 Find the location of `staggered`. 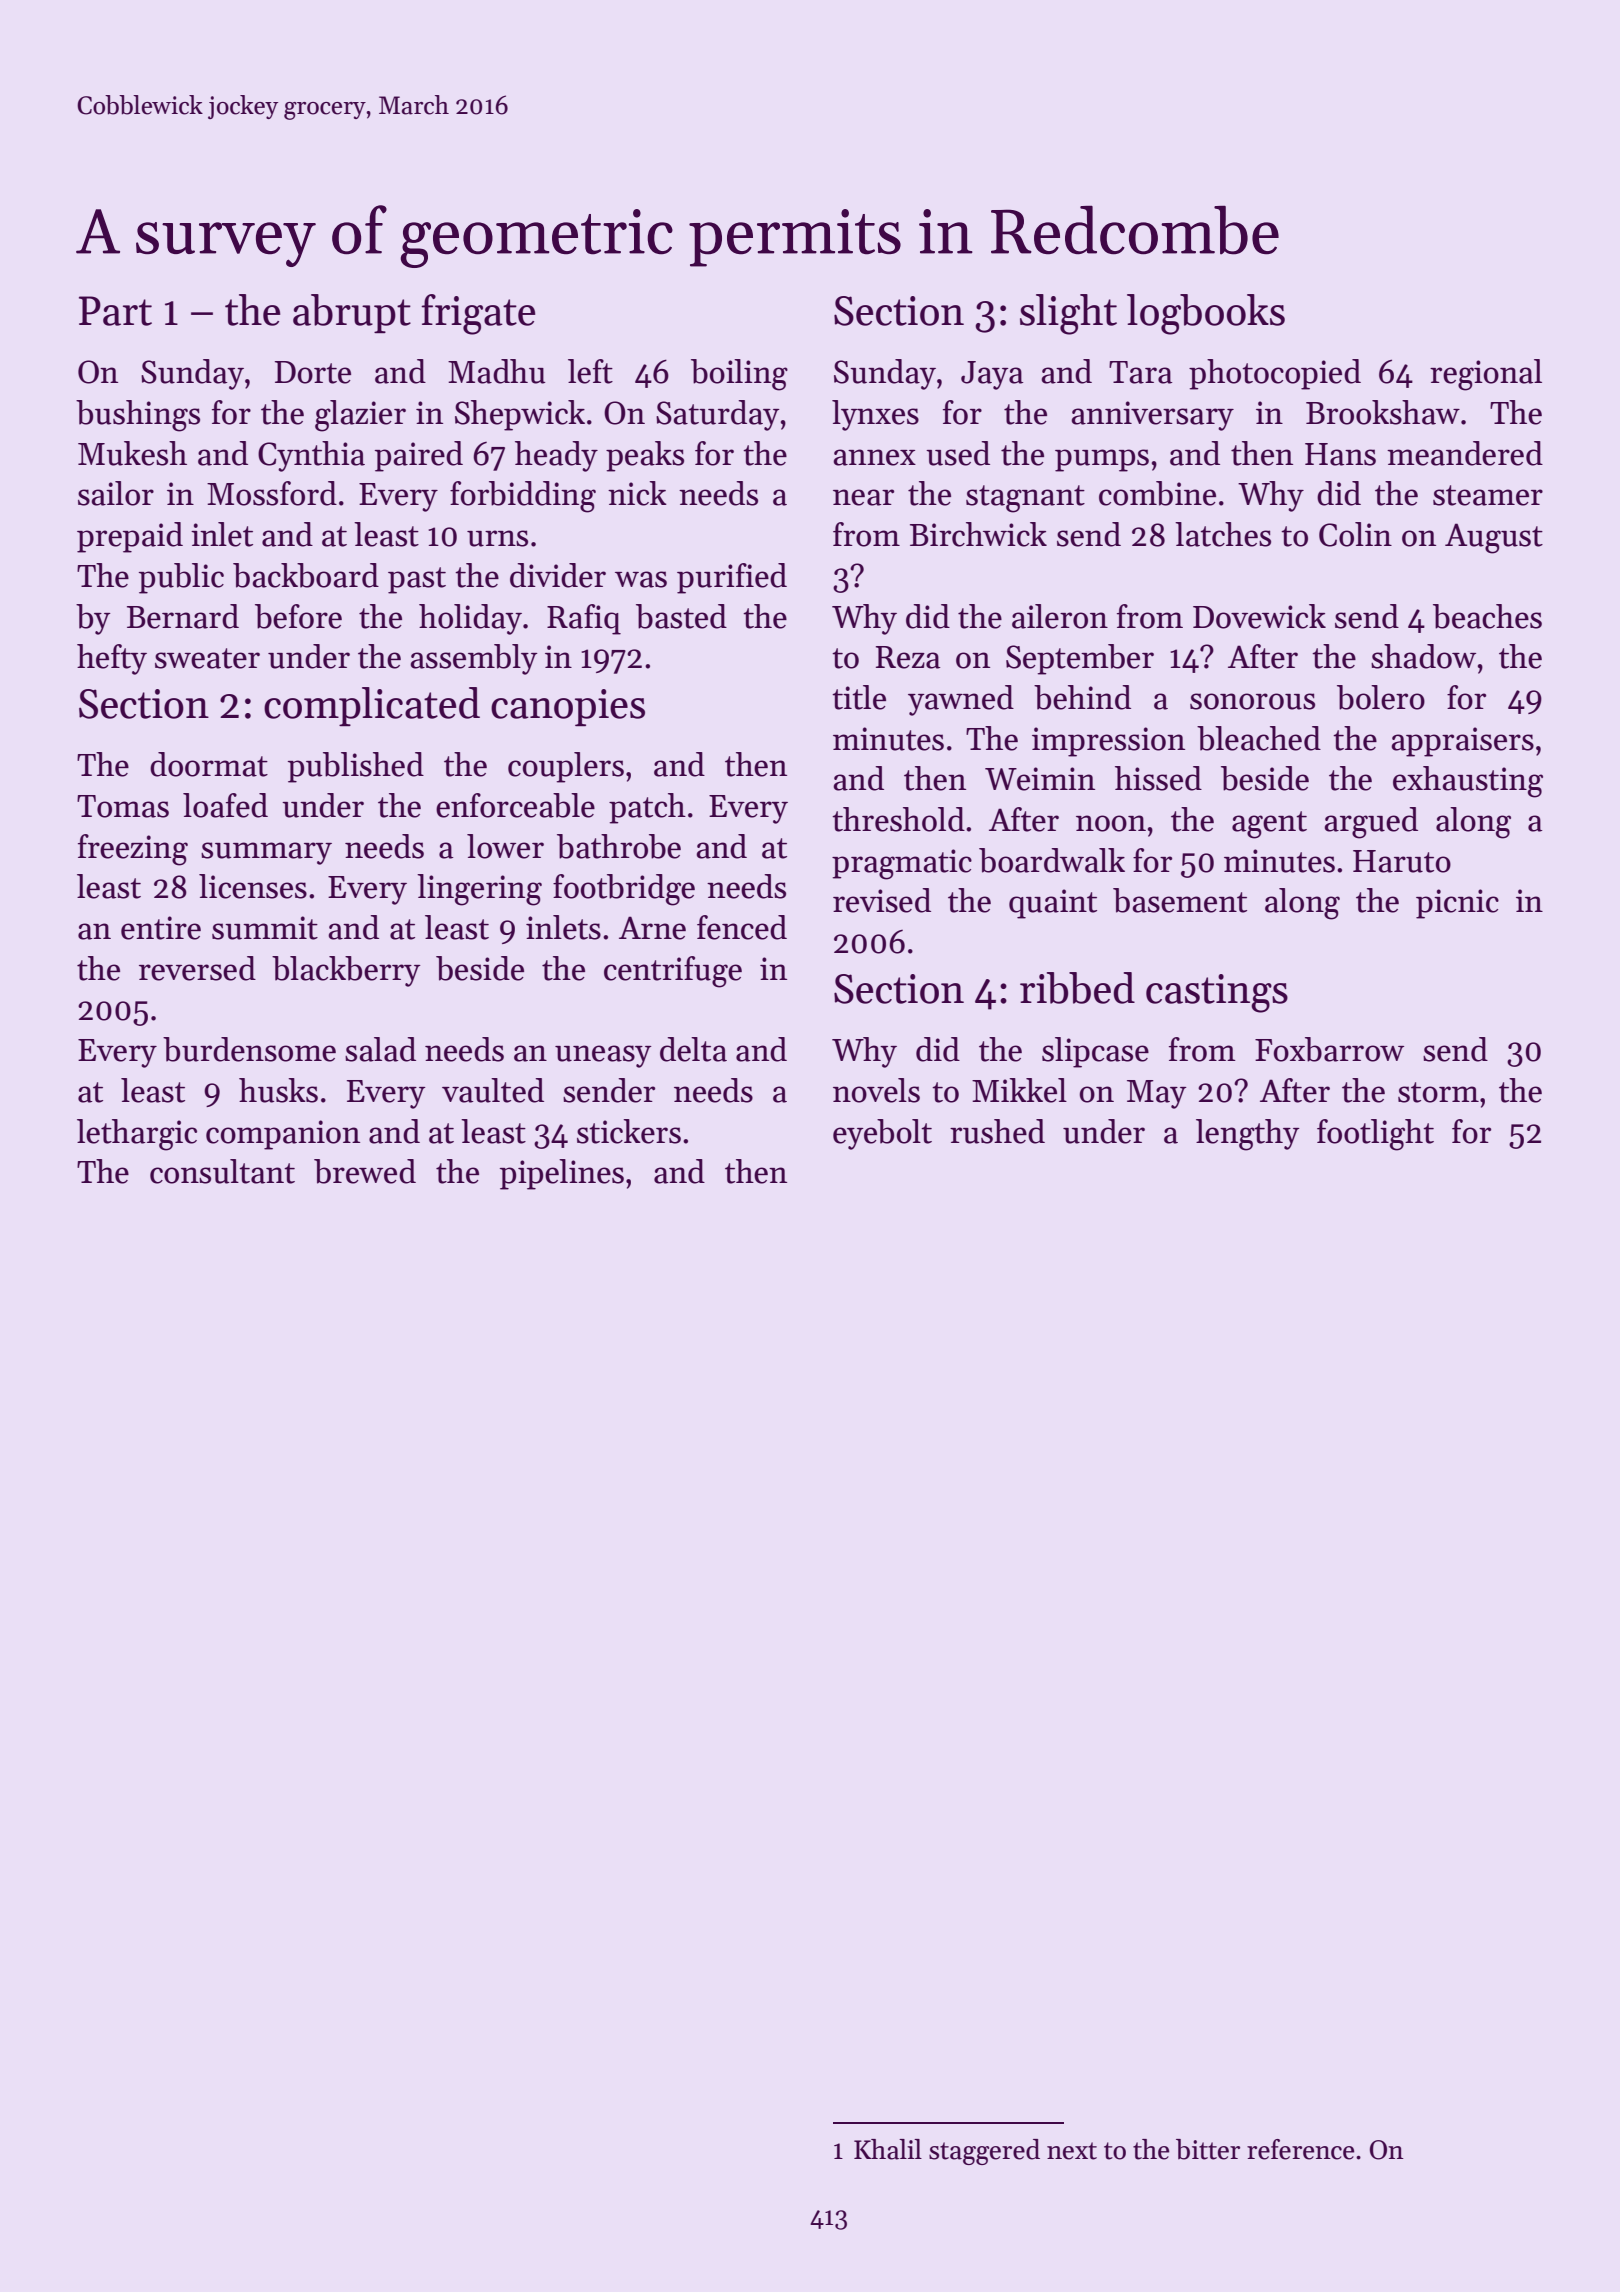

staggered is located at coordinates (984, 2152).
